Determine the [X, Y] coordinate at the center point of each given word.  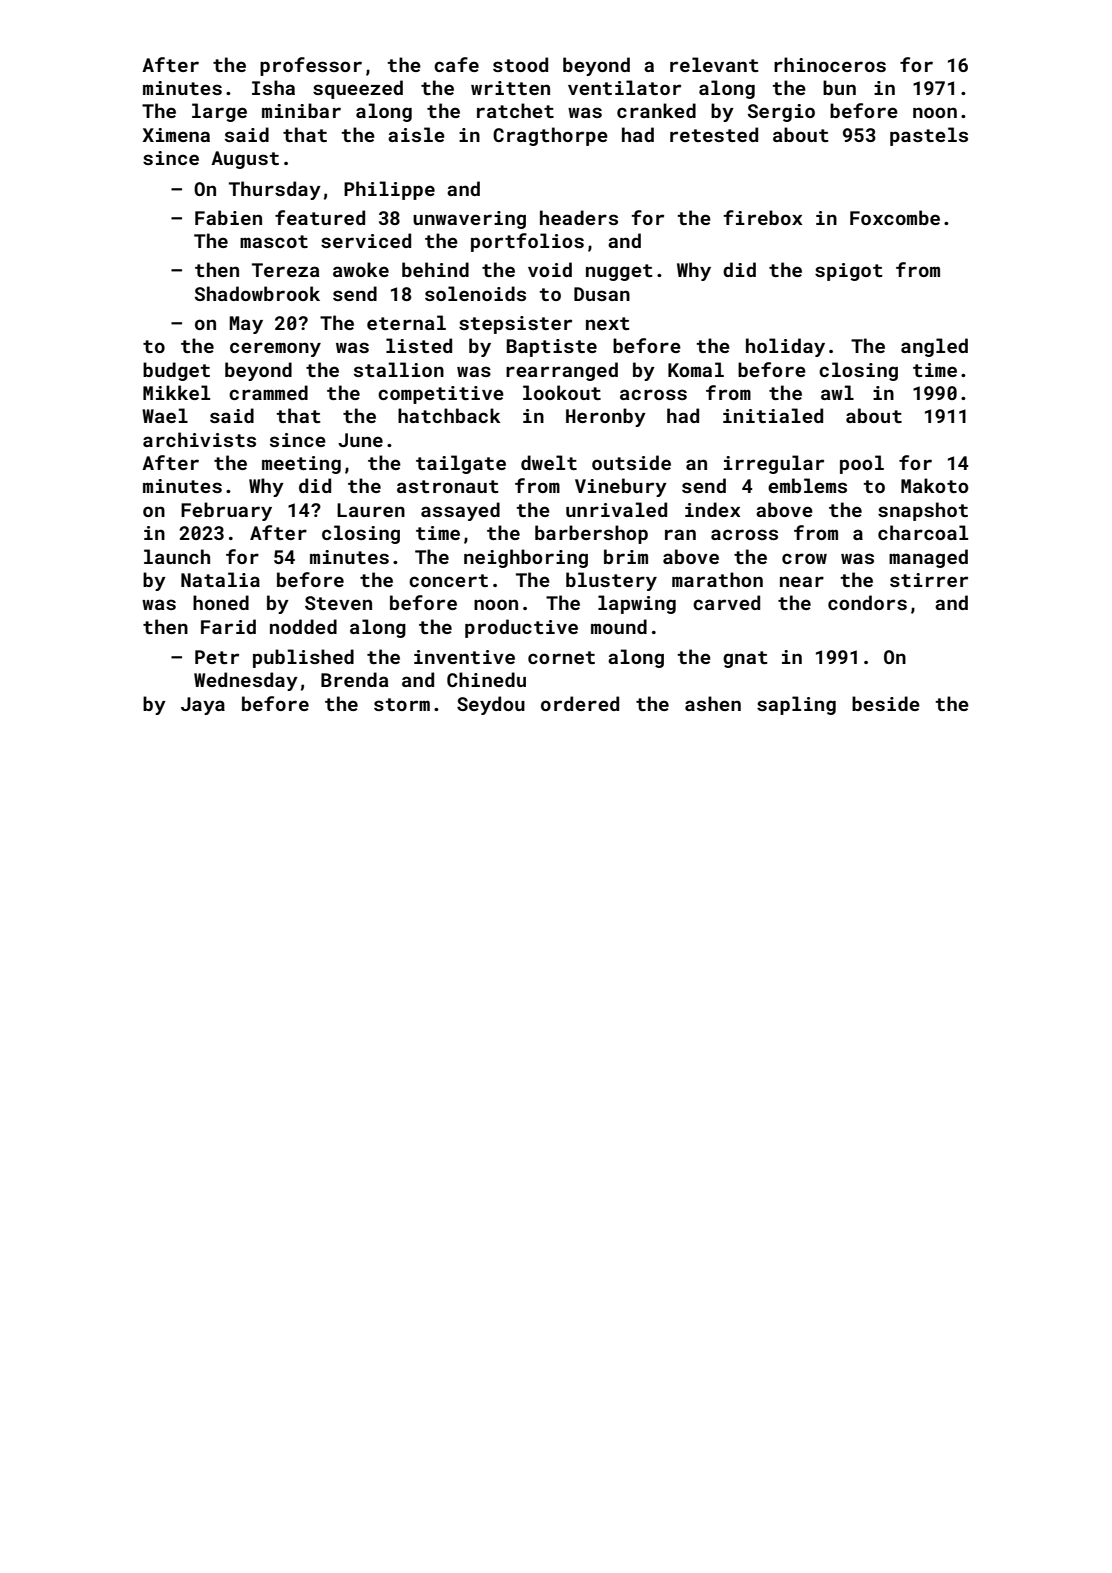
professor [311, 66]
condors [867, 602]
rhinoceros [830, 64]
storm [402, 704]
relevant [714, 64]
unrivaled [616, 509]
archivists [199, 439]
